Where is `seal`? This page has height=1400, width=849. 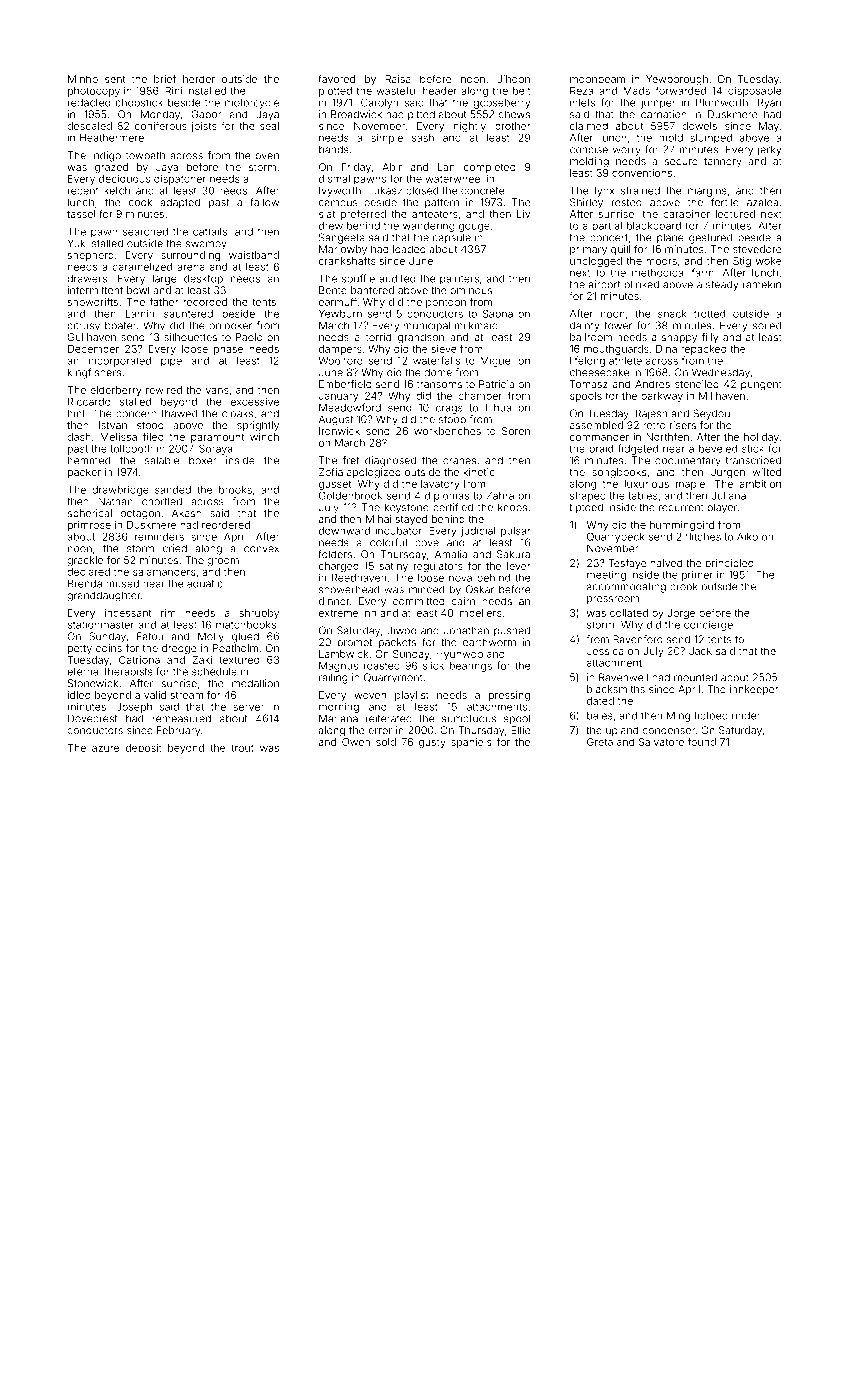 seal is located at coordinates (269, 126).
